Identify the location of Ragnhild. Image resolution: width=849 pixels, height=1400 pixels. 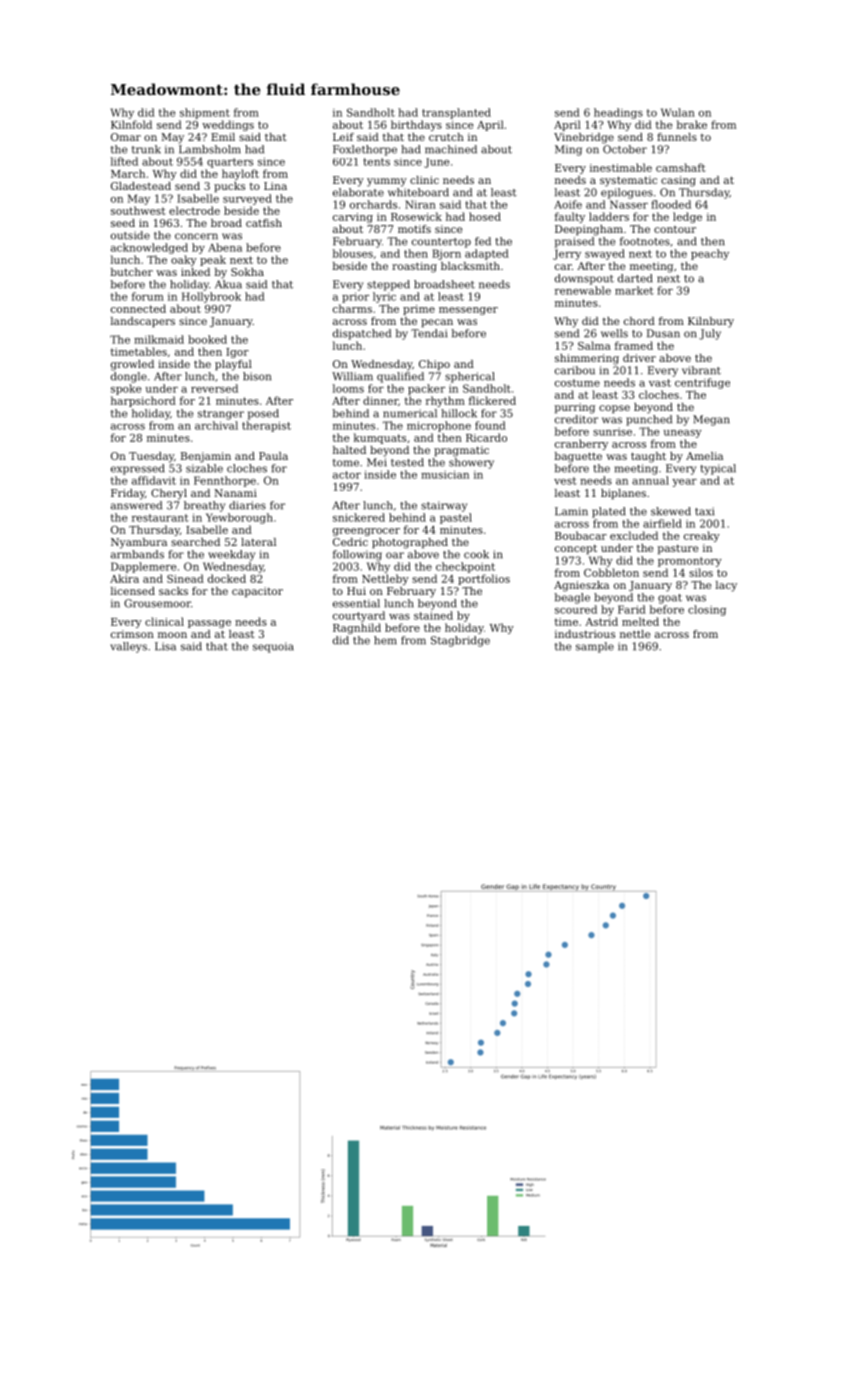
(357, 628).
